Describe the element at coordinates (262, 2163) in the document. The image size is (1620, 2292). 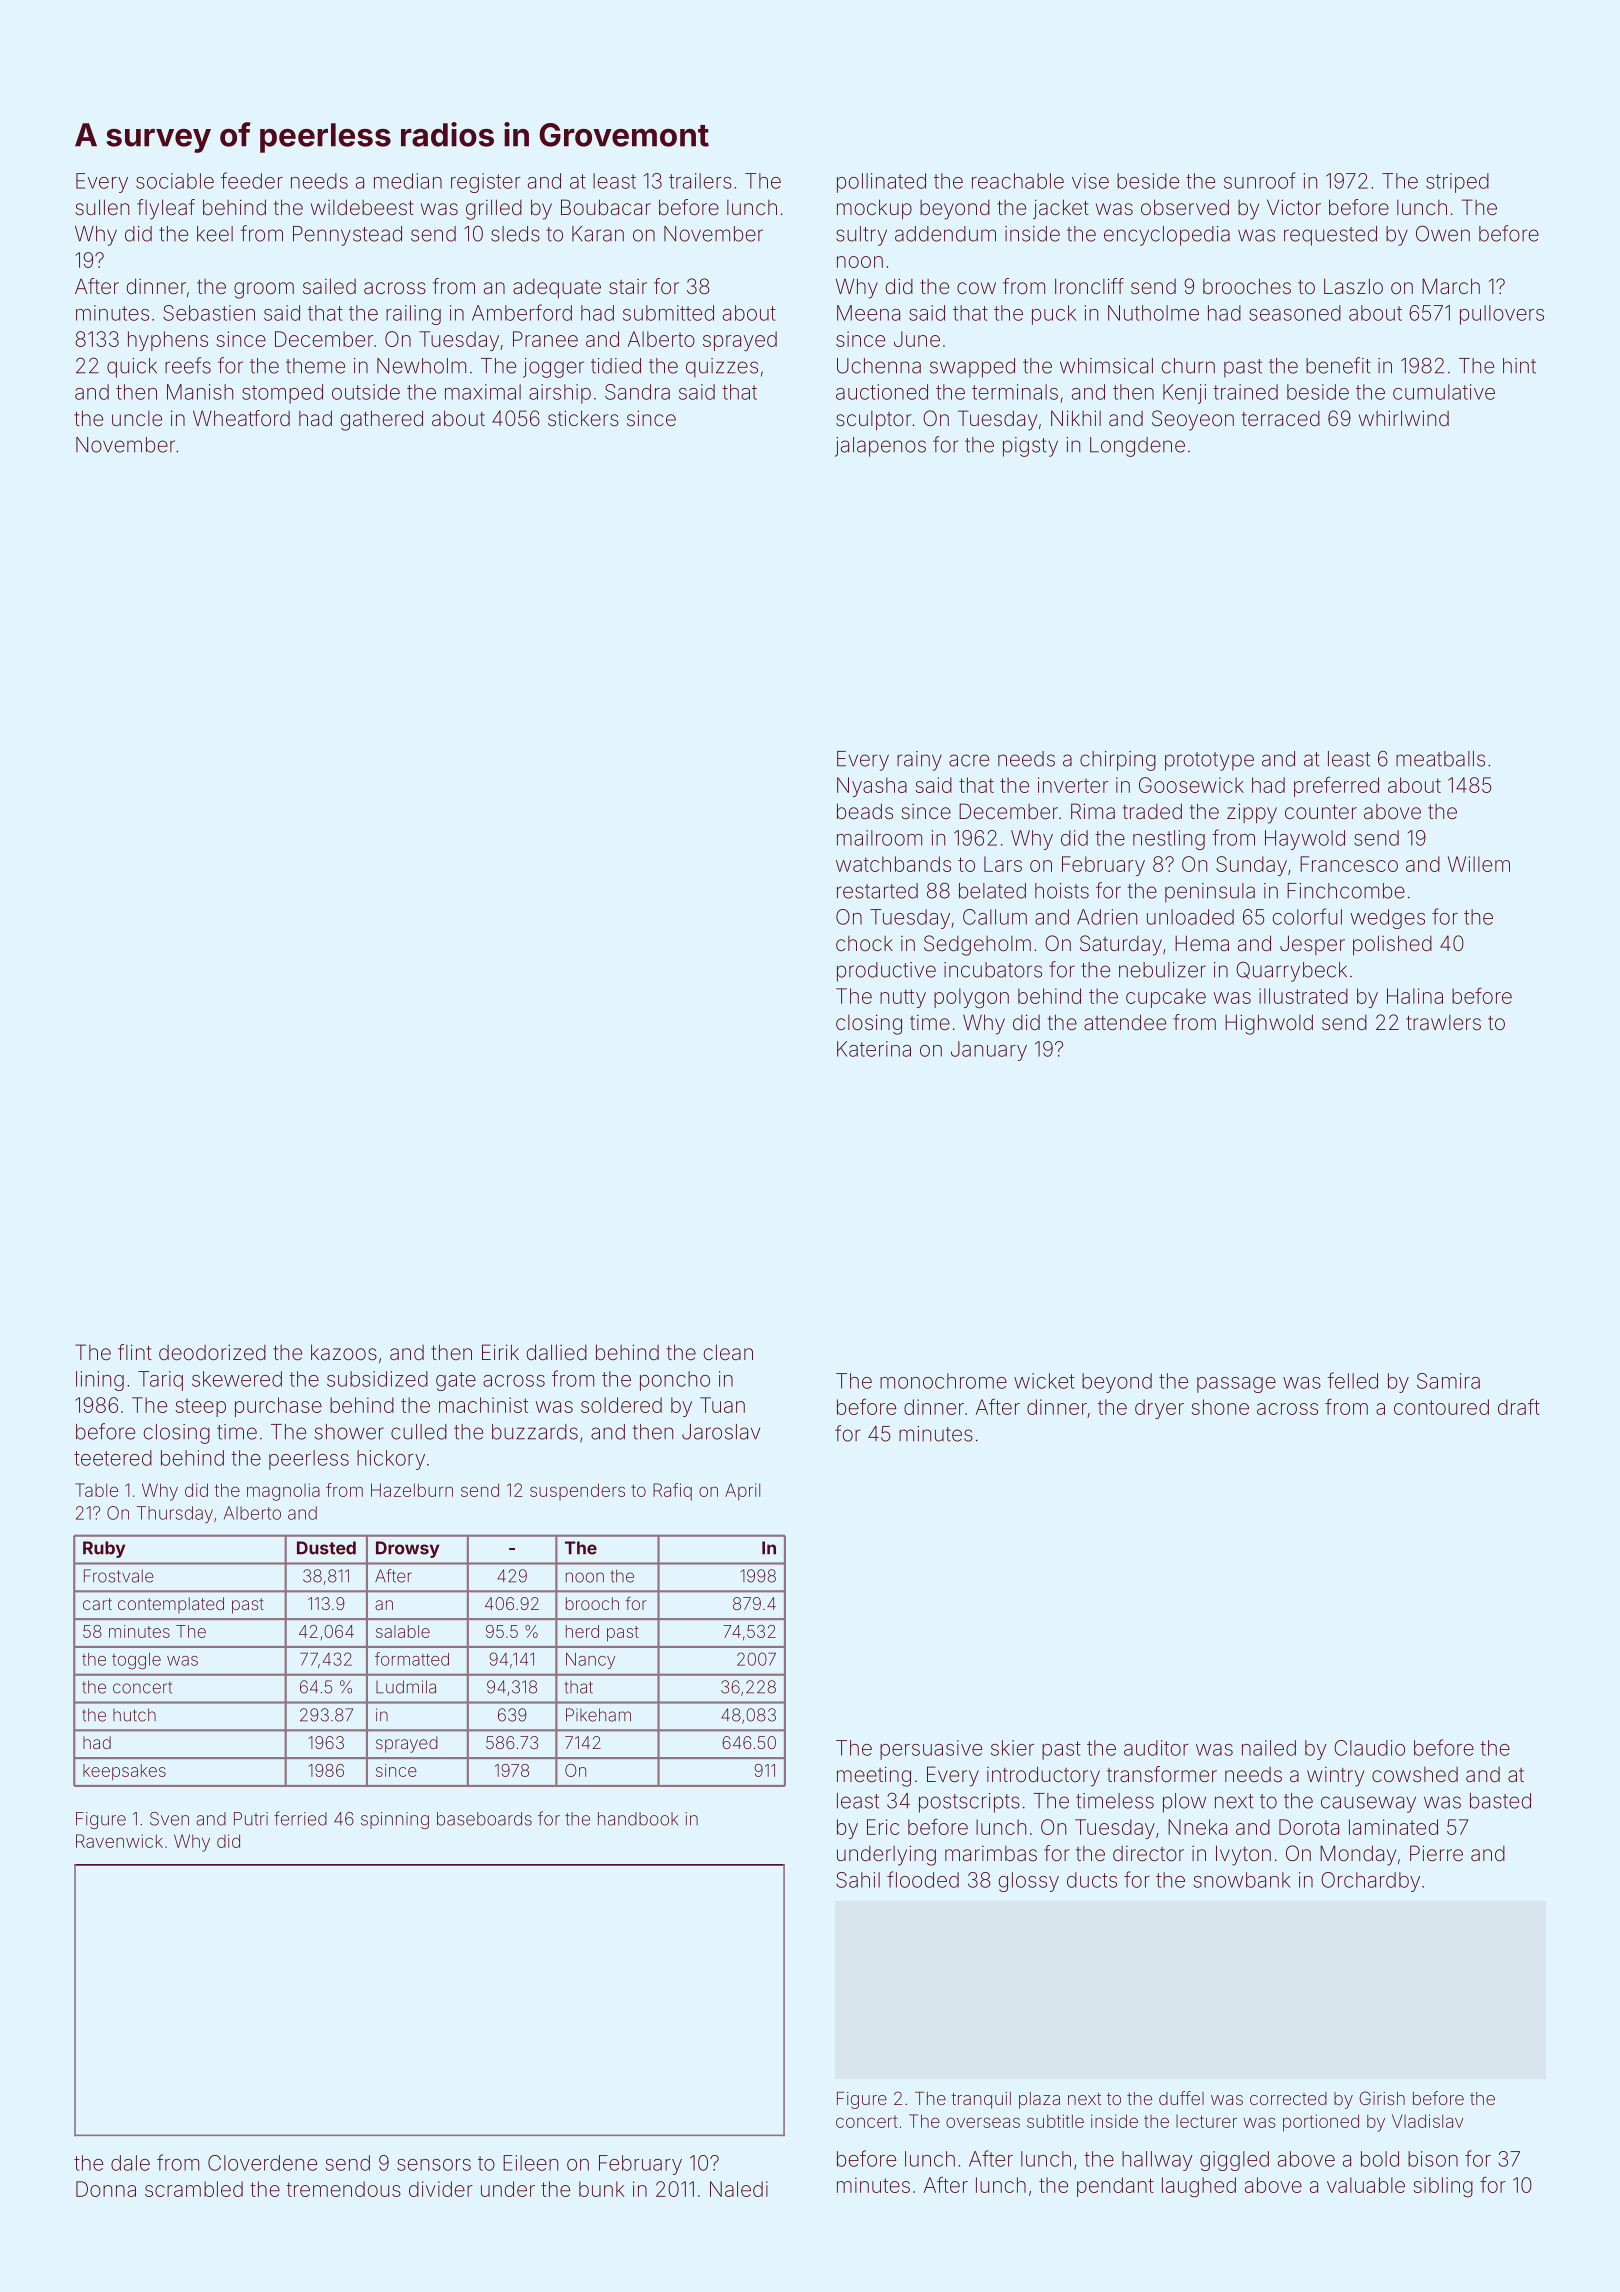
I see `Cloverdene` at that location.
